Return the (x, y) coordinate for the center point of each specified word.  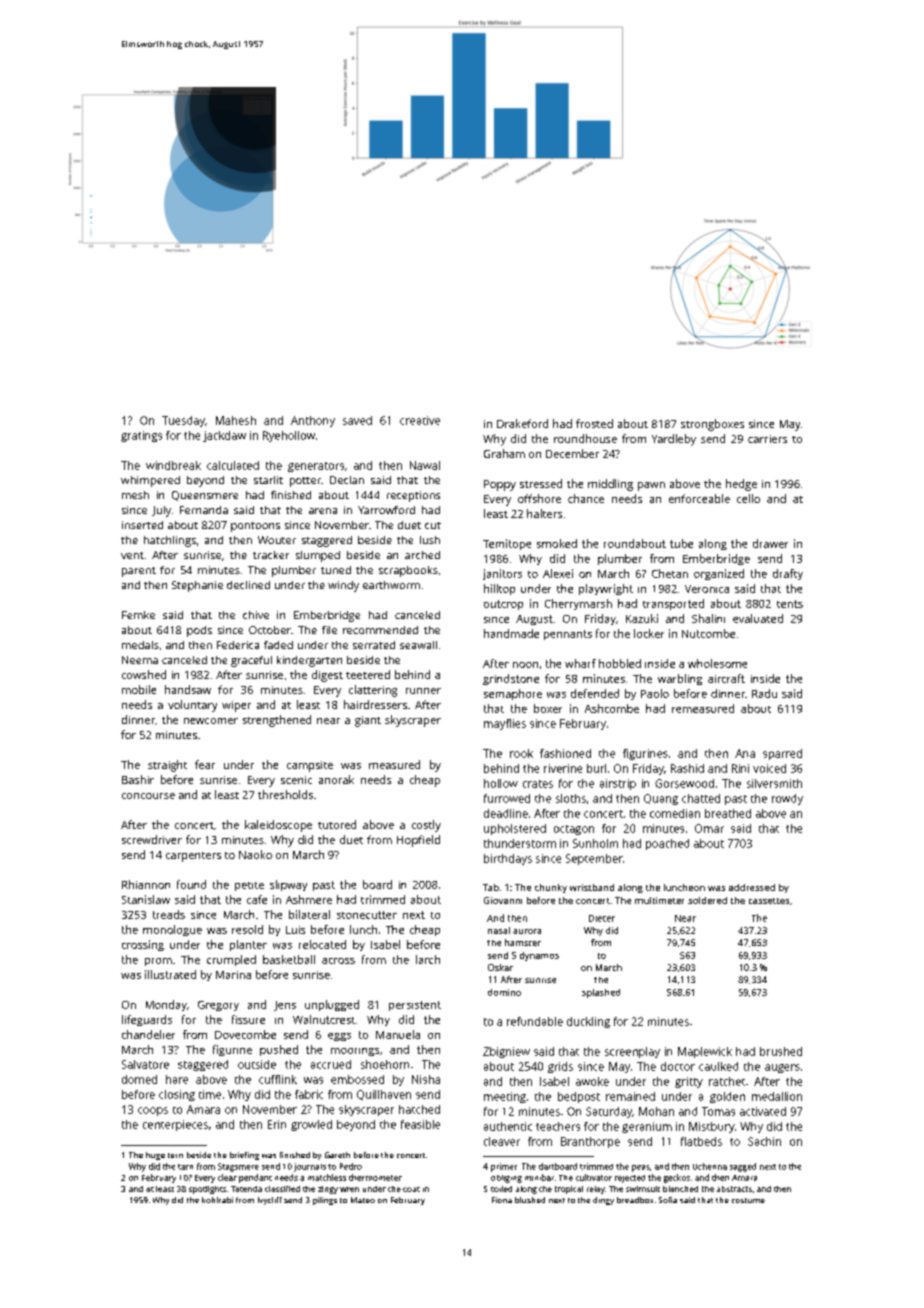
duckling (588, 1022)
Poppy (500, 485)
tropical (569, 1190)
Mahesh (236, 420)
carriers (767, 439)
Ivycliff (270, 1201)
